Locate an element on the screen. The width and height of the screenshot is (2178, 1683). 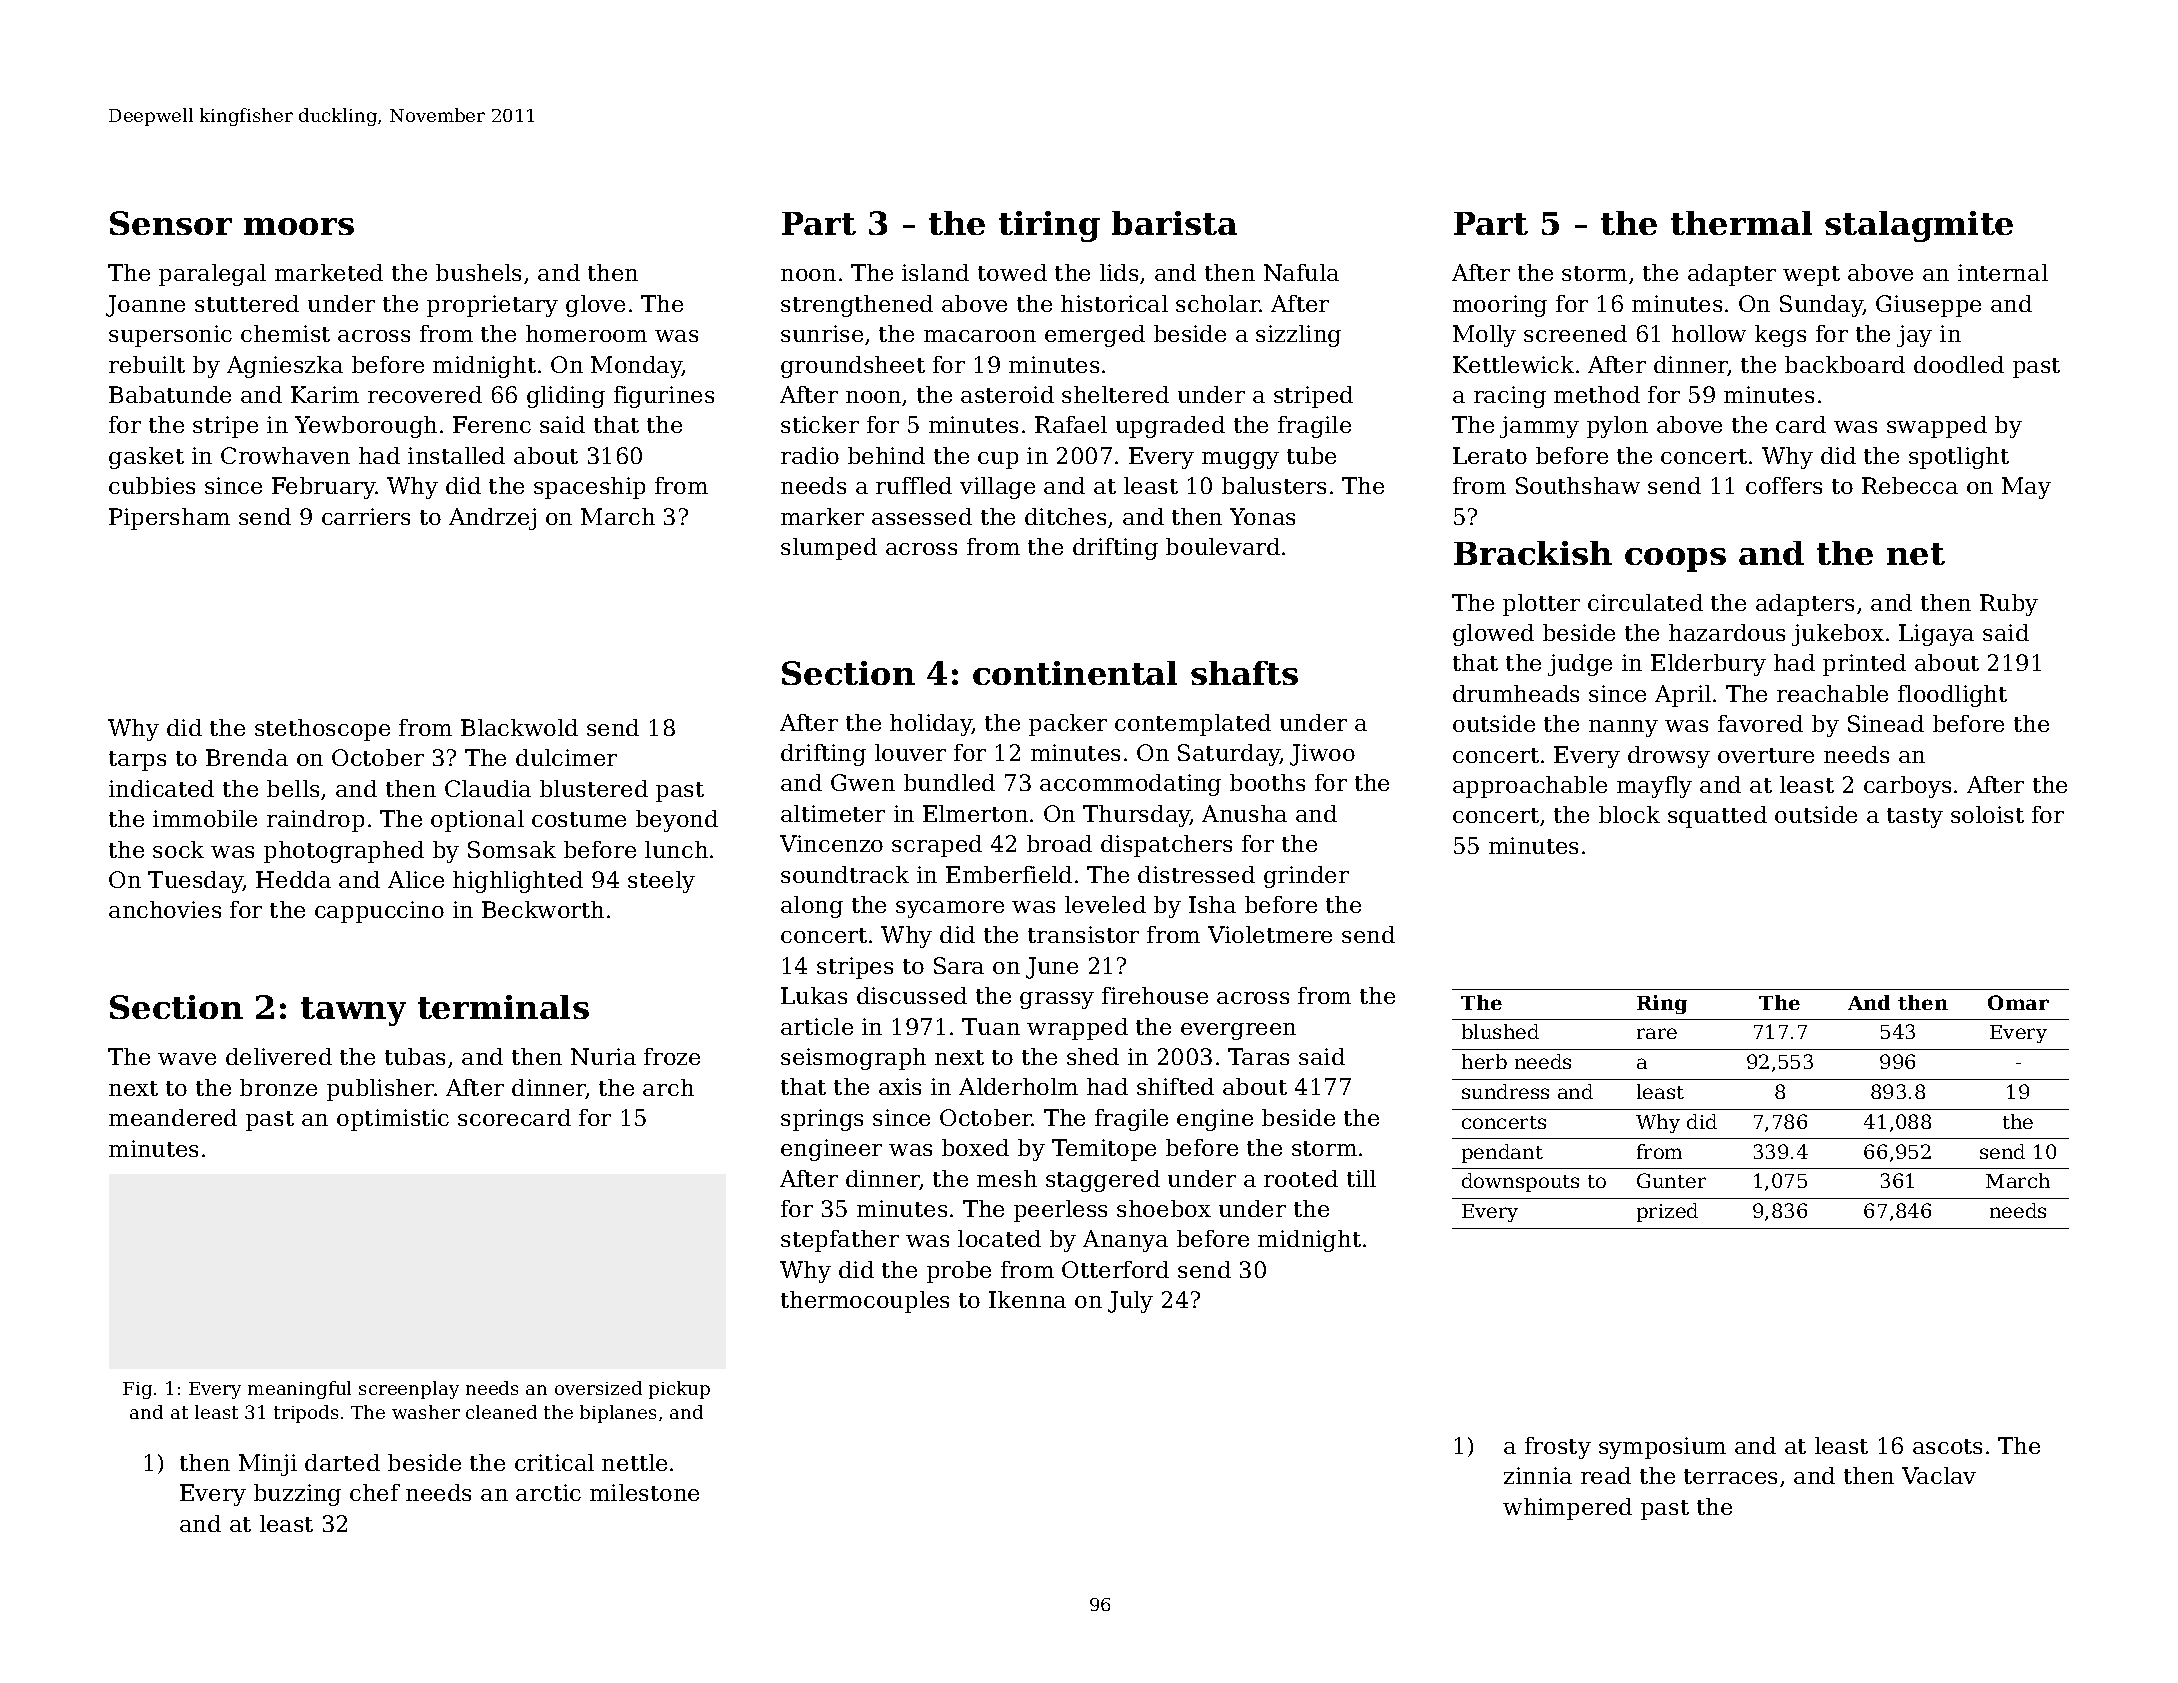
meandered is located at coordinates (173, 1117).
